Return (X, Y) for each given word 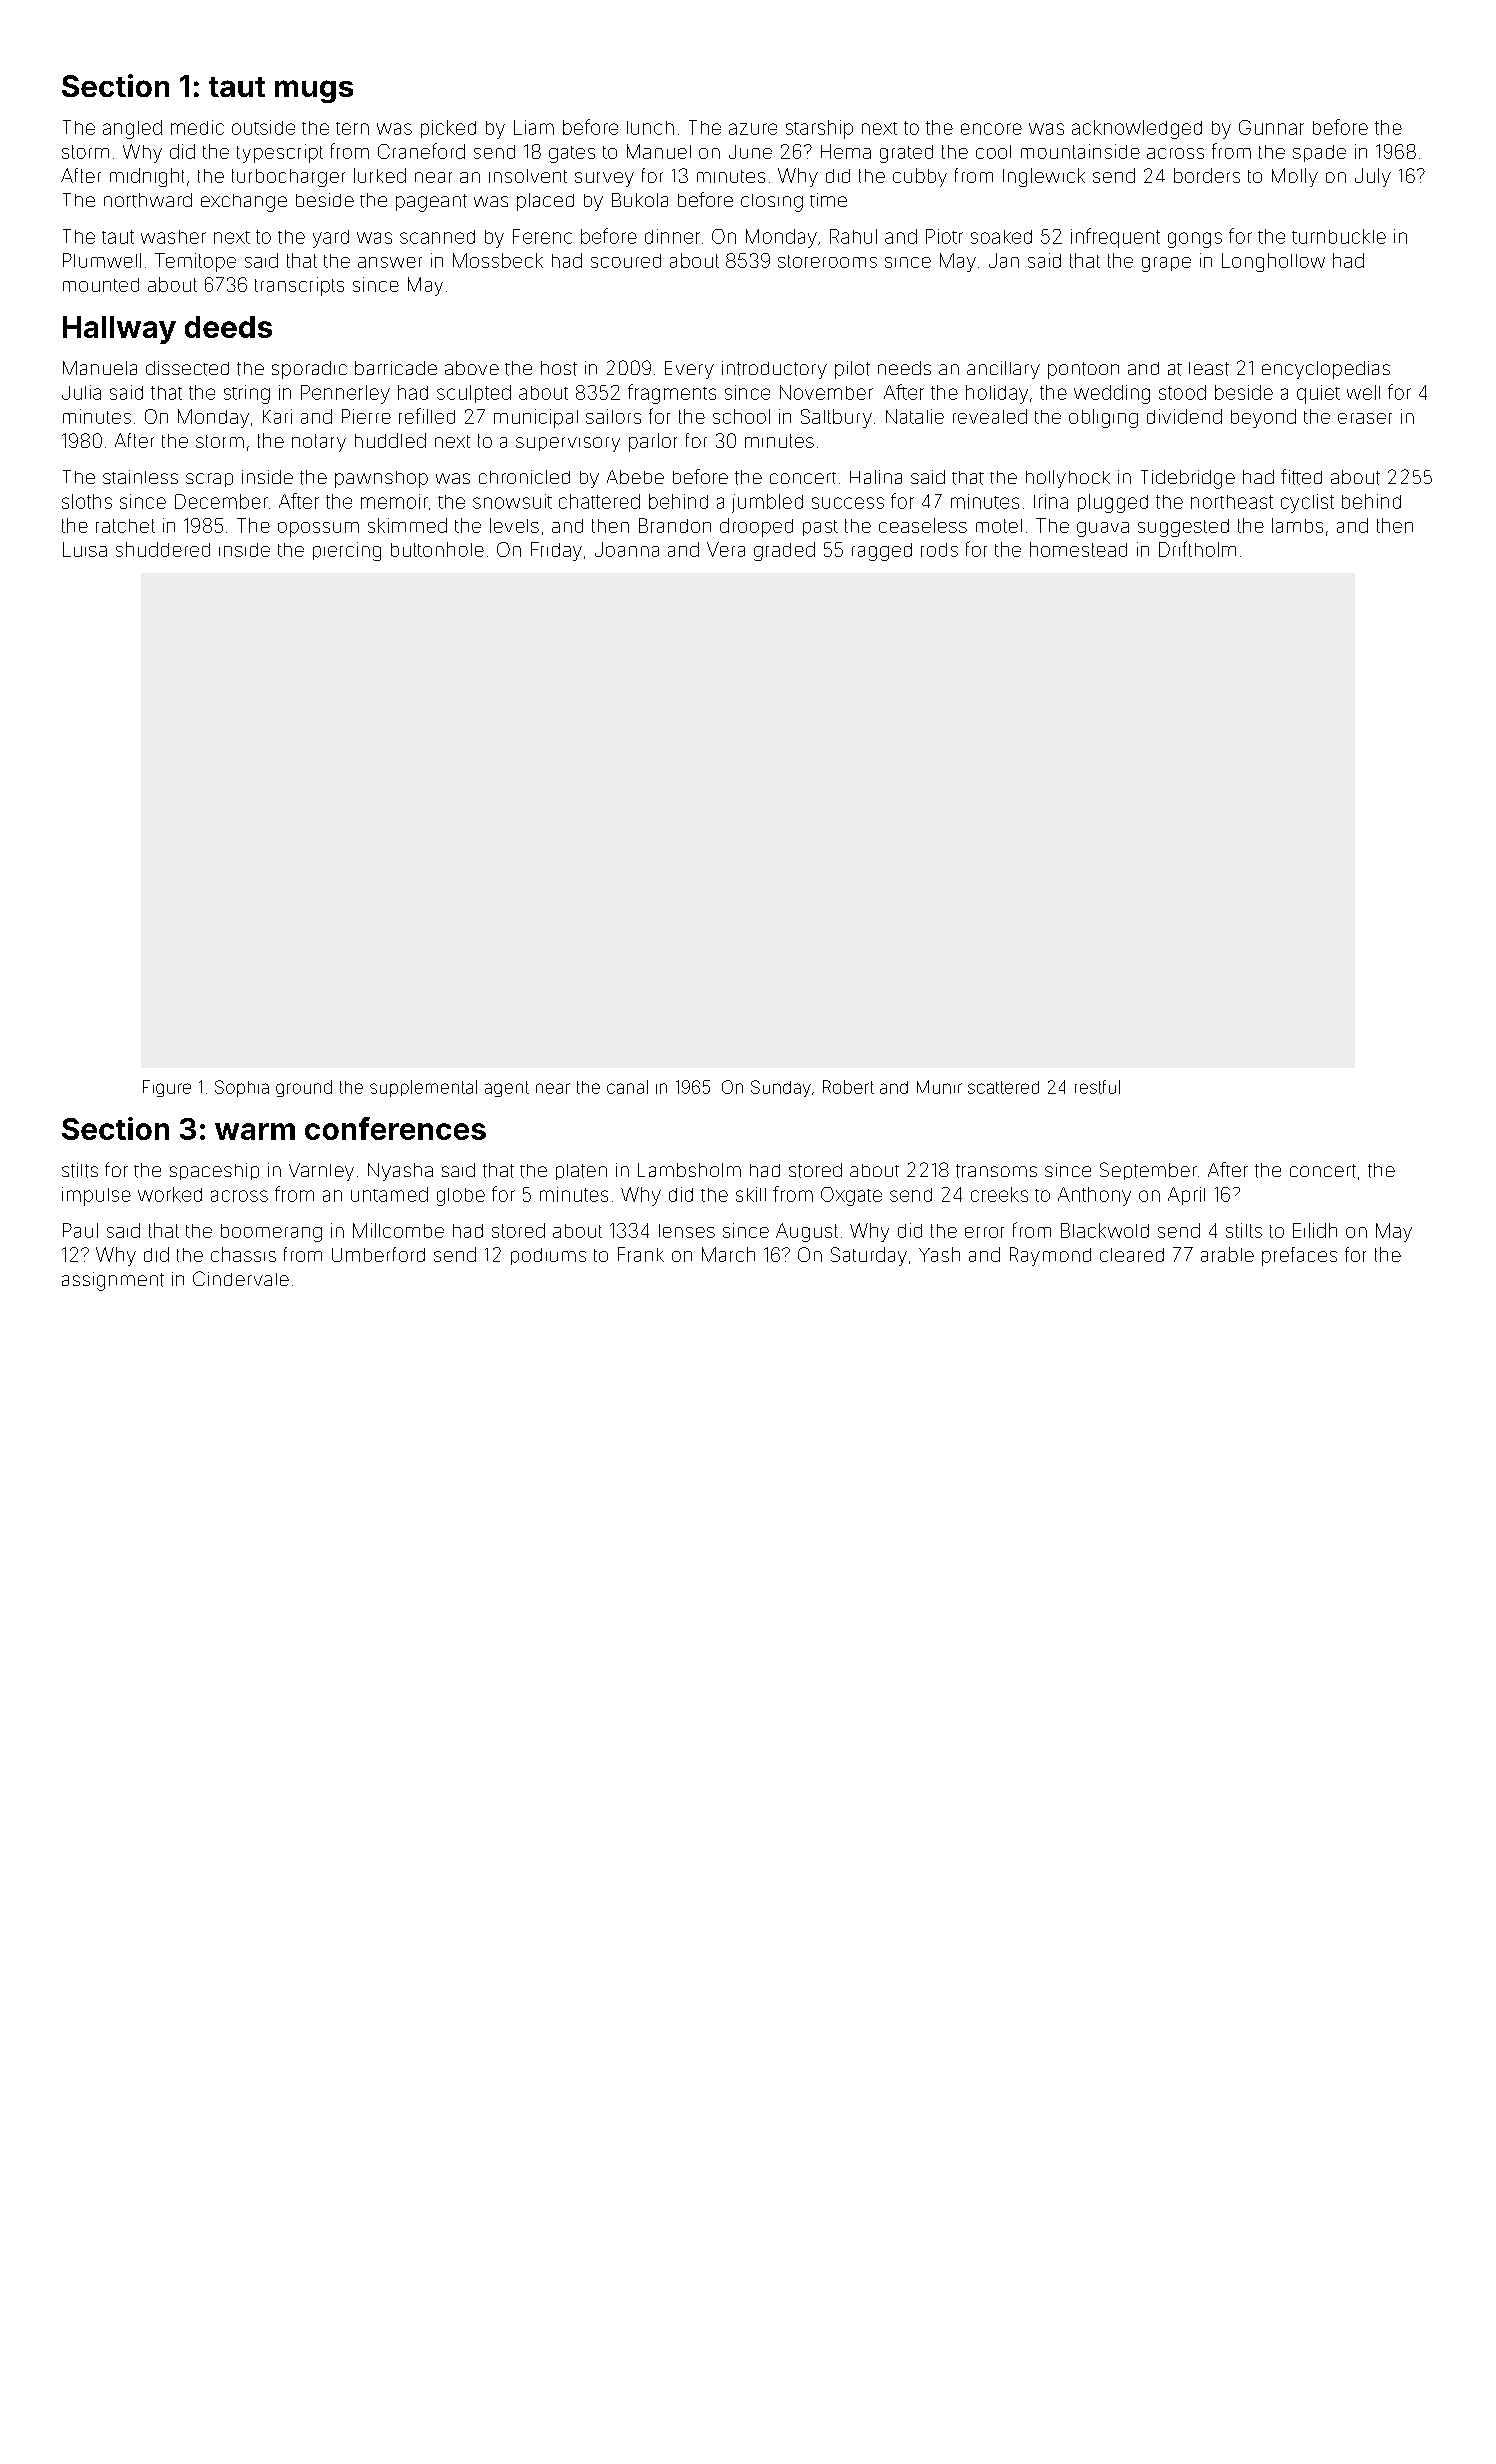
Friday (556, 551)
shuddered (163, 549)
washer (173, 237)
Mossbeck (498, 260)
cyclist (1307, 503)
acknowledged (1137, 129)
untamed (389, 1194)
